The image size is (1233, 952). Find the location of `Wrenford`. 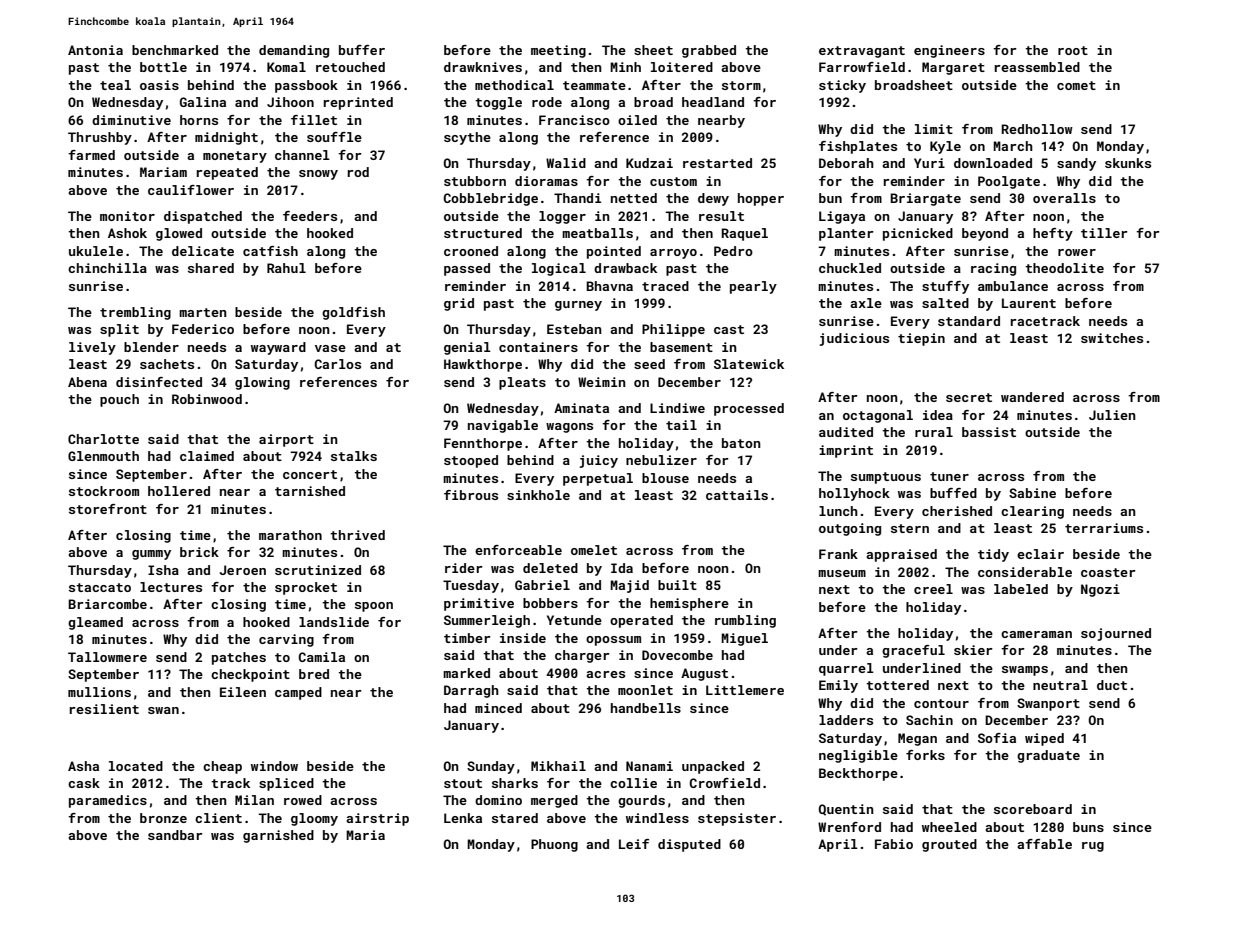

Wrenford is located at coordinates (849, 827).
